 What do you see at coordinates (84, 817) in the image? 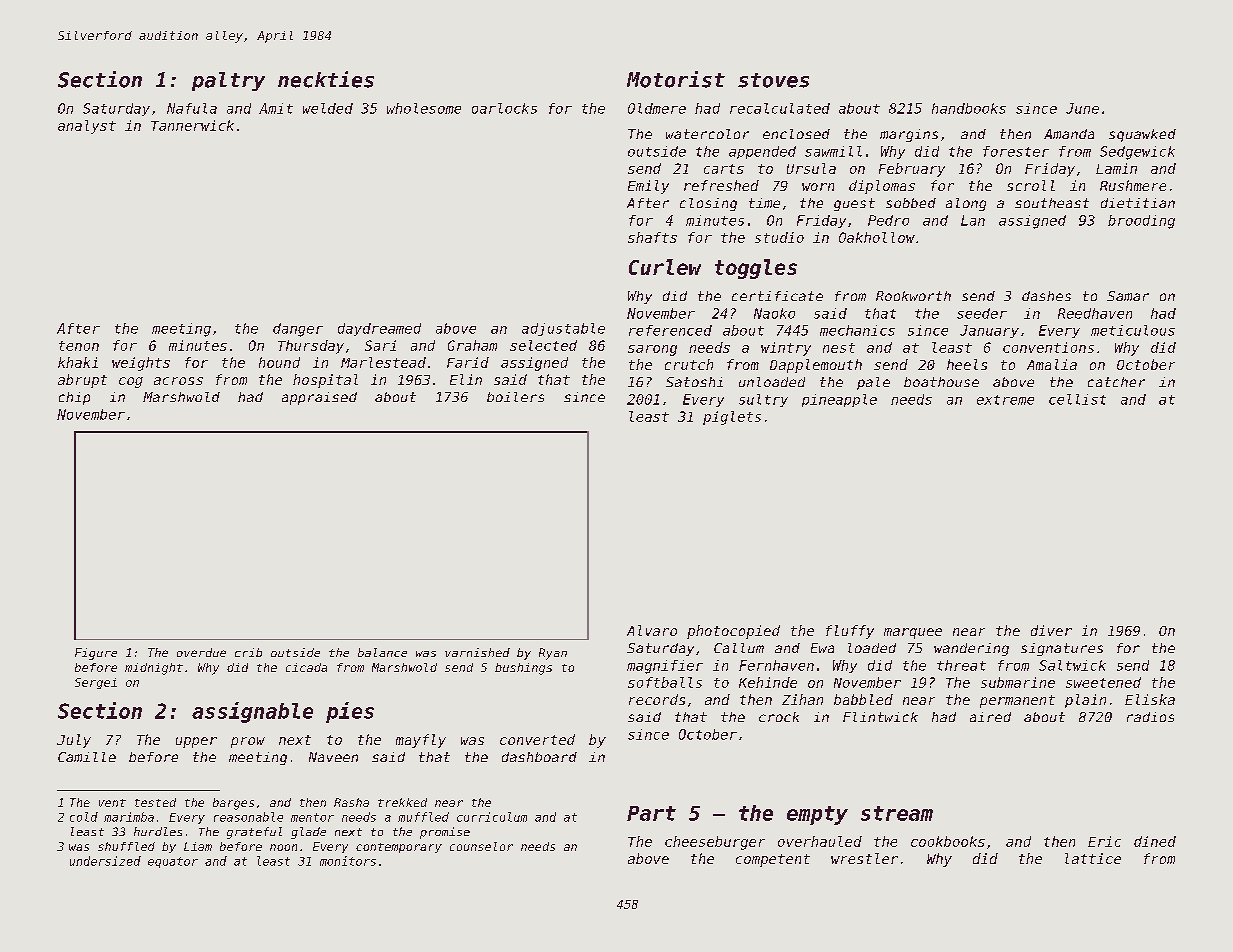
I see `cold` at bounding box center [84, 817].
